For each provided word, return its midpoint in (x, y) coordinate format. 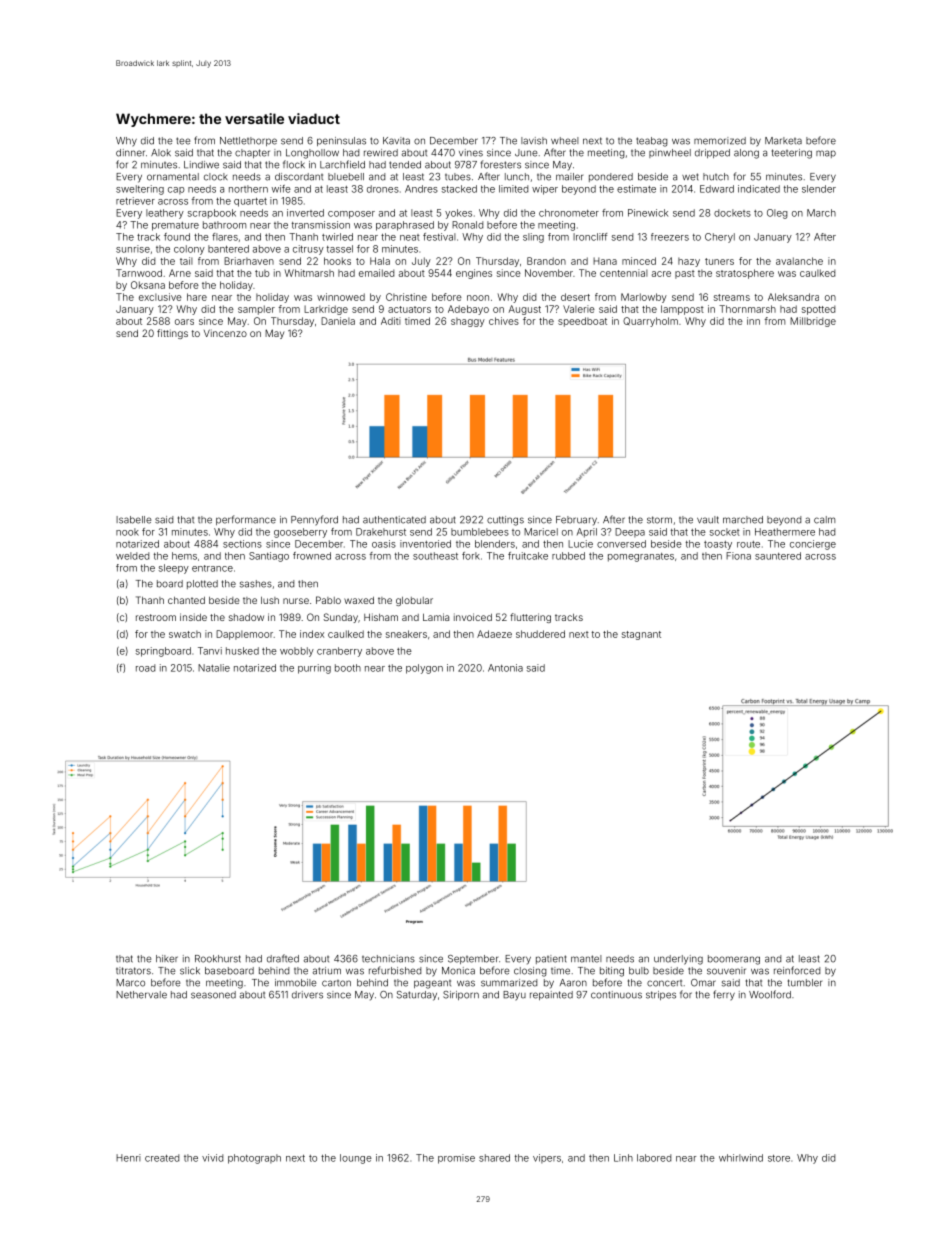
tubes (458, 177)
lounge (356, 1159)
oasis (384, 544)
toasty (718, 545)
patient (551, 959)
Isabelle (133, 520)
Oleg (777, 214)
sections (242, 544)
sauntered (778, 556)
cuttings (505, 521)
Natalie (214, 668)
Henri (128, 1158)
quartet (250, 202)
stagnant (641, 635)
